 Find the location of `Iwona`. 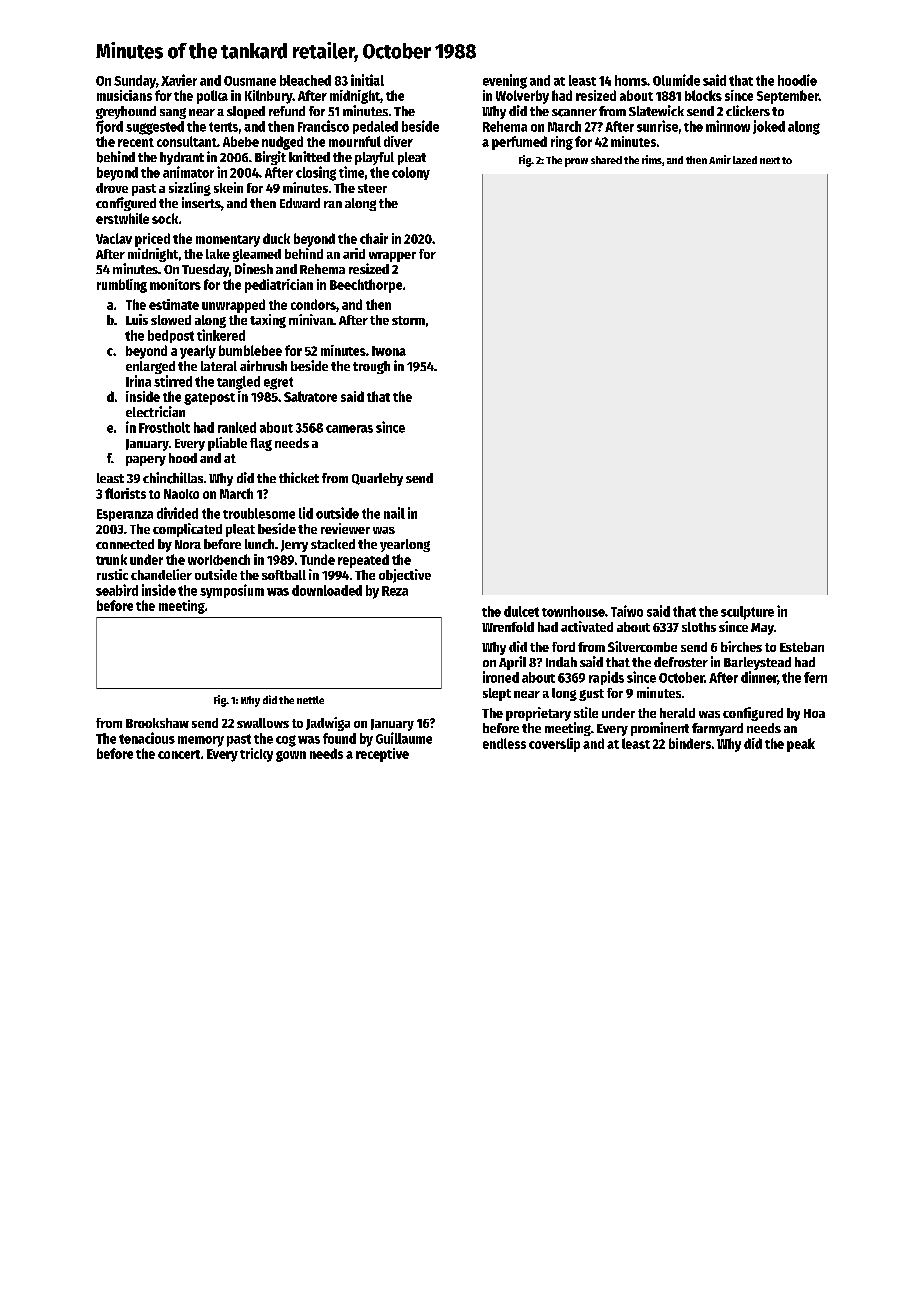

Iwona is located at coordinates (389, 351).
